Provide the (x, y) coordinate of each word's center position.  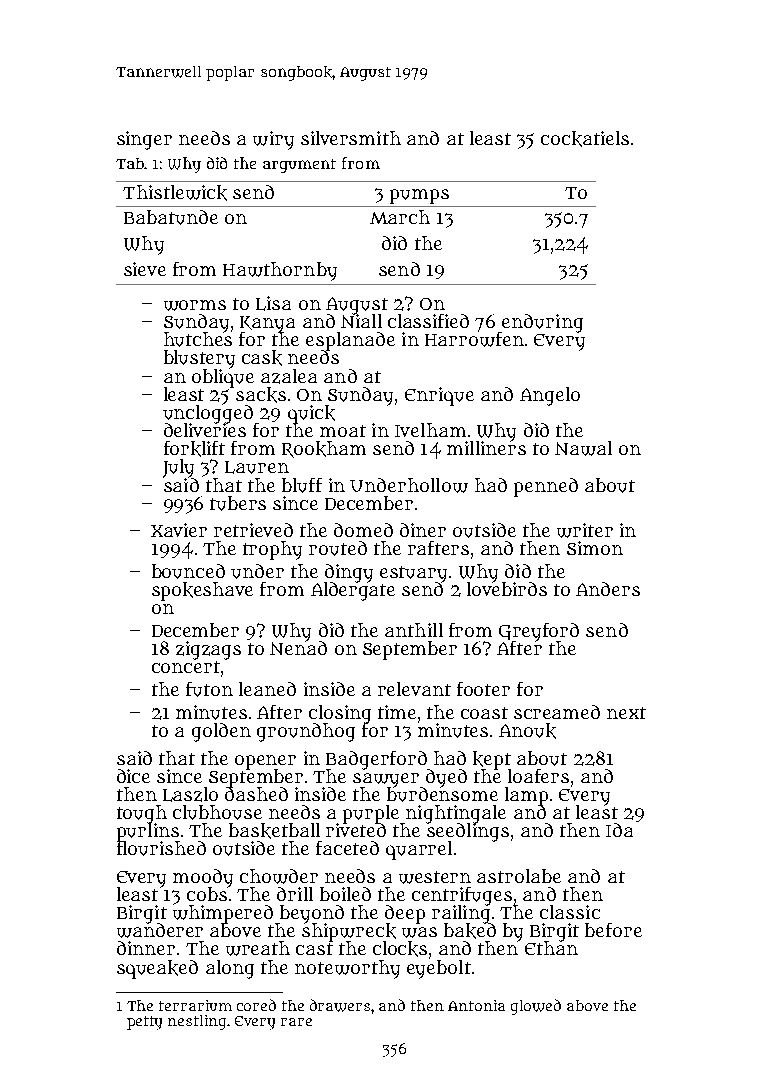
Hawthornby (280, 271)
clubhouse (217, 812)
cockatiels (585, 139)
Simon (595, 548)
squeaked (157, 969)
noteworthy (347, 969)
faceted (347, 848)
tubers (238, 503)
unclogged (208, 414)
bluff (302, 485)
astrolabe (519, 876)
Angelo (550, 396)
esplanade (350, 341)
